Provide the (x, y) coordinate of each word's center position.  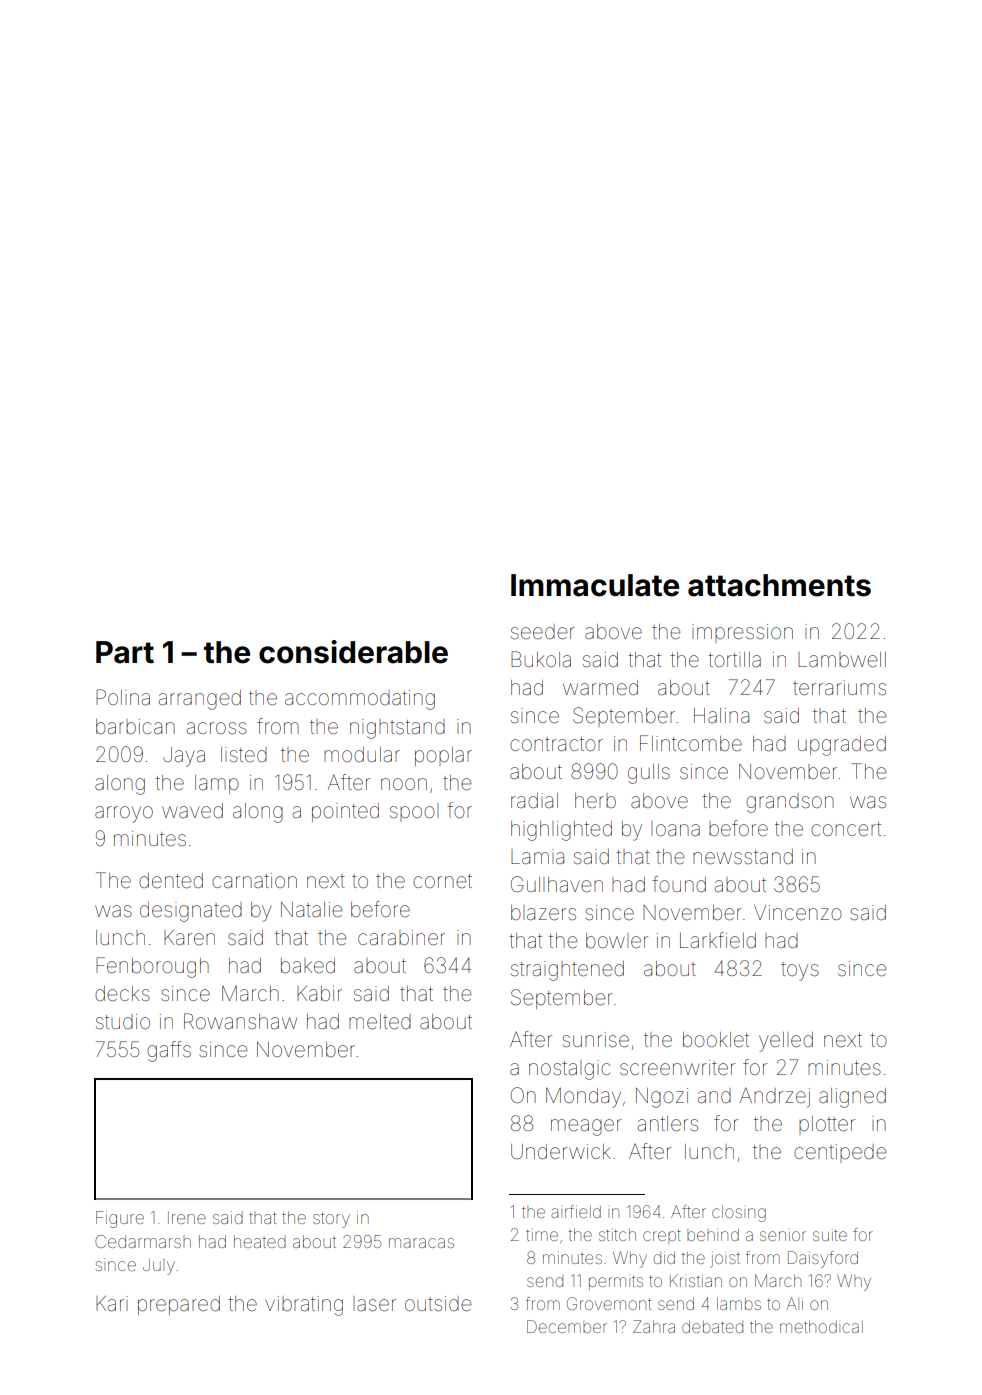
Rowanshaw (240, 1021)
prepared (179, 1305)
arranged (200, 700)
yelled (786, 1042)
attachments (779, 585)
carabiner (401, 938)
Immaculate (595, 585)
